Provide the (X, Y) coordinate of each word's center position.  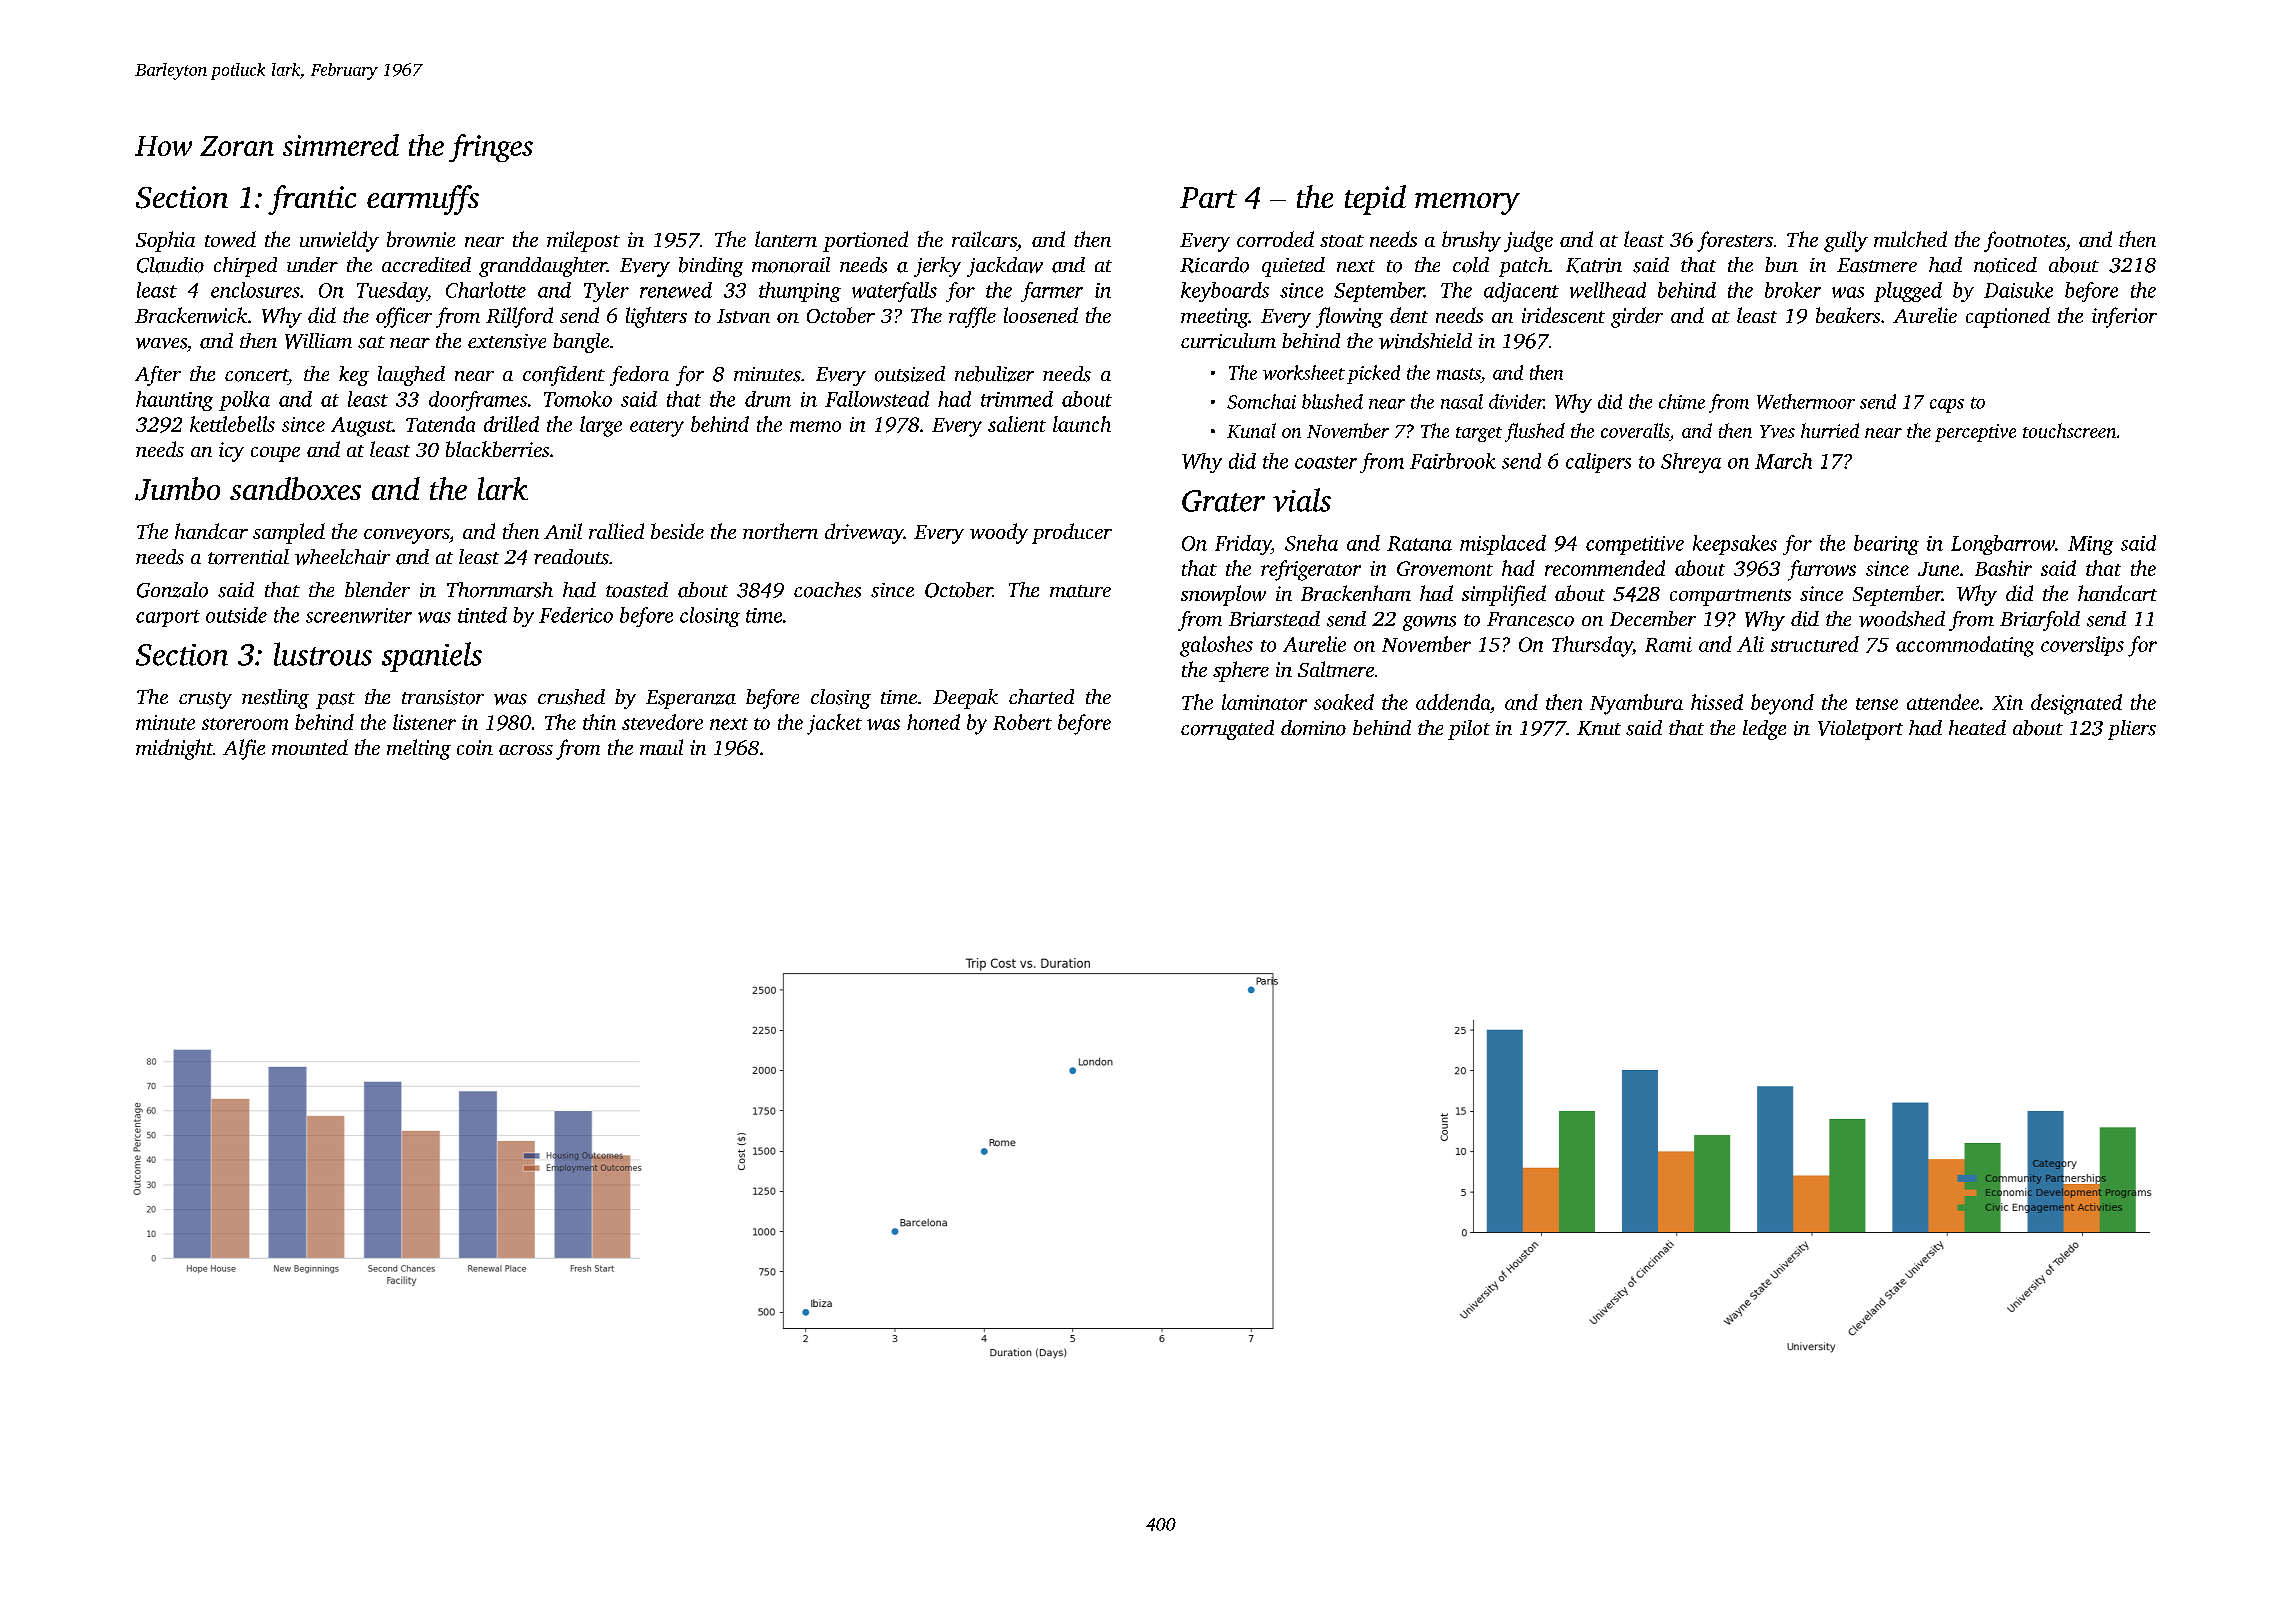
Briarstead (1274, 619)
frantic (312, 200)
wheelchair (342, 557)
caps (1947, 406)
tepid (1375, 200)
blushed (1332, 401)
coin (475, 747)
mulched (1910, 239)
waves (161, 343)
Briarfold (2040, 621)
